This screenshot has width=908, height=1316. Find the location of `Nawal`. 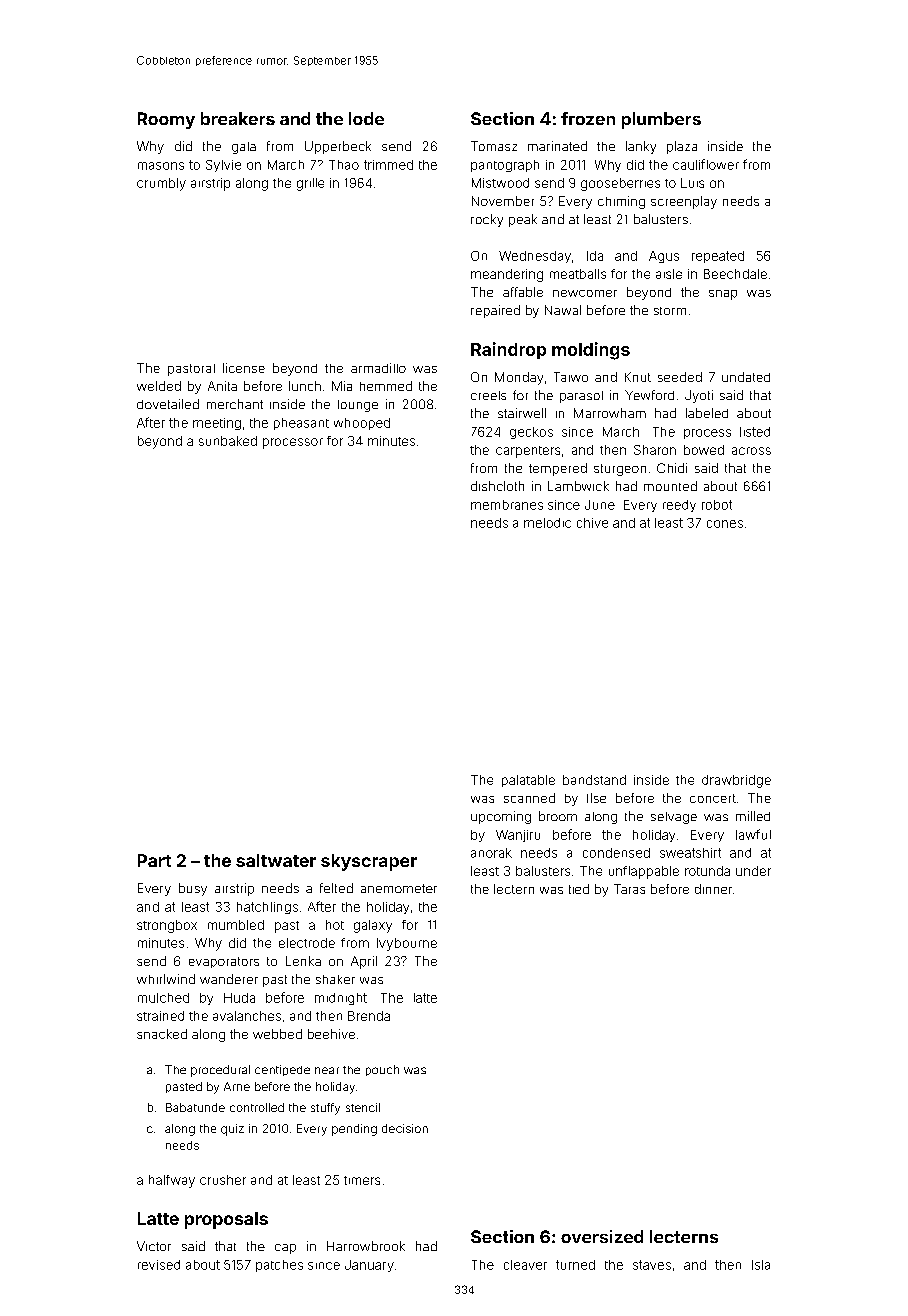

Nawal is located at coordinates (563, 310).
